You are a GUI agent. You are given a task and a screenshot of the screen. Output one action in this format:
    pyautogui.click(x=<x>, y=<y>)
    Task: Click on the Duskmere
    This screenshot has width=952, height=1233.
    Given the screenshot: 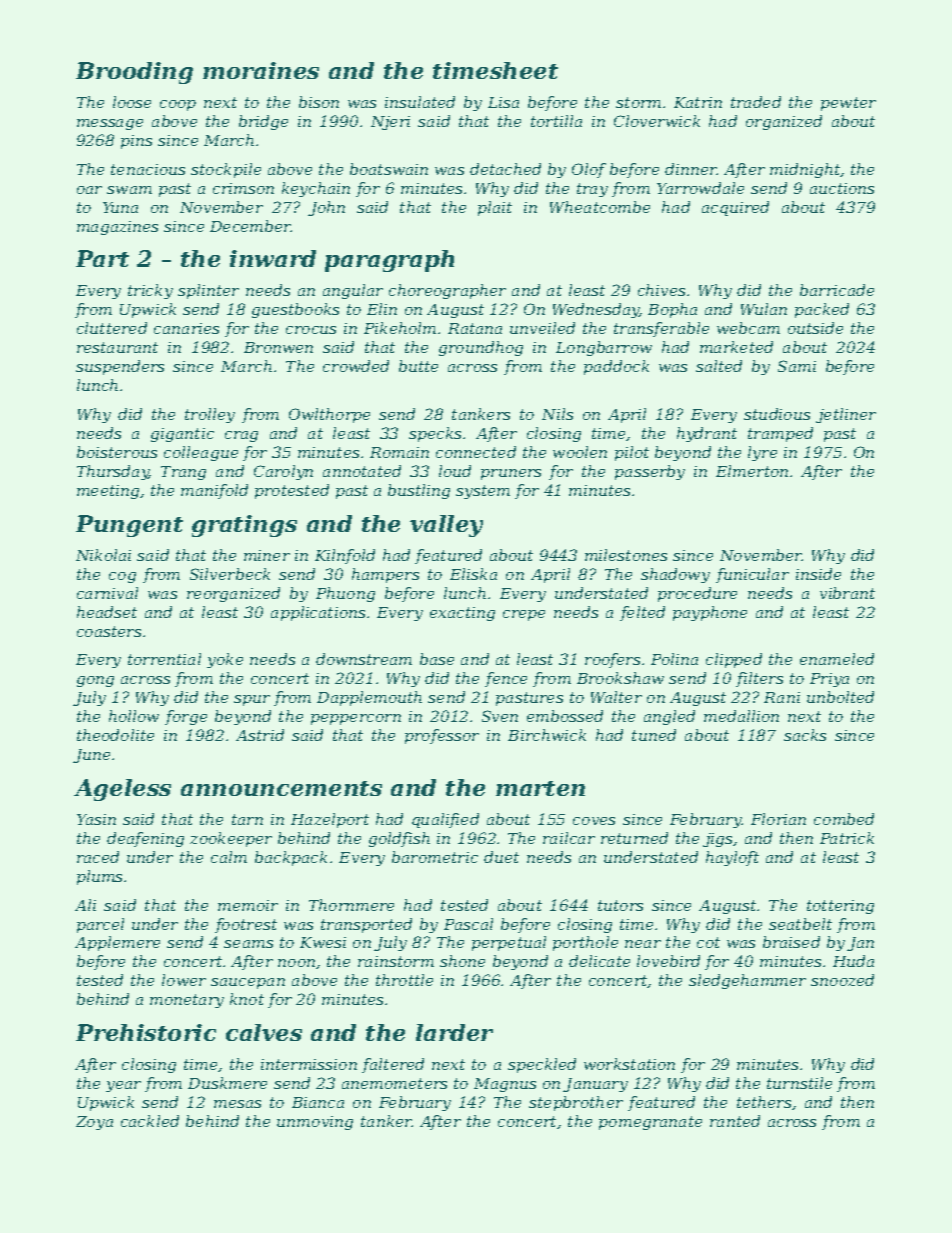 What is the action you would take?
    pyautogui.click(x=227, y=1083)
